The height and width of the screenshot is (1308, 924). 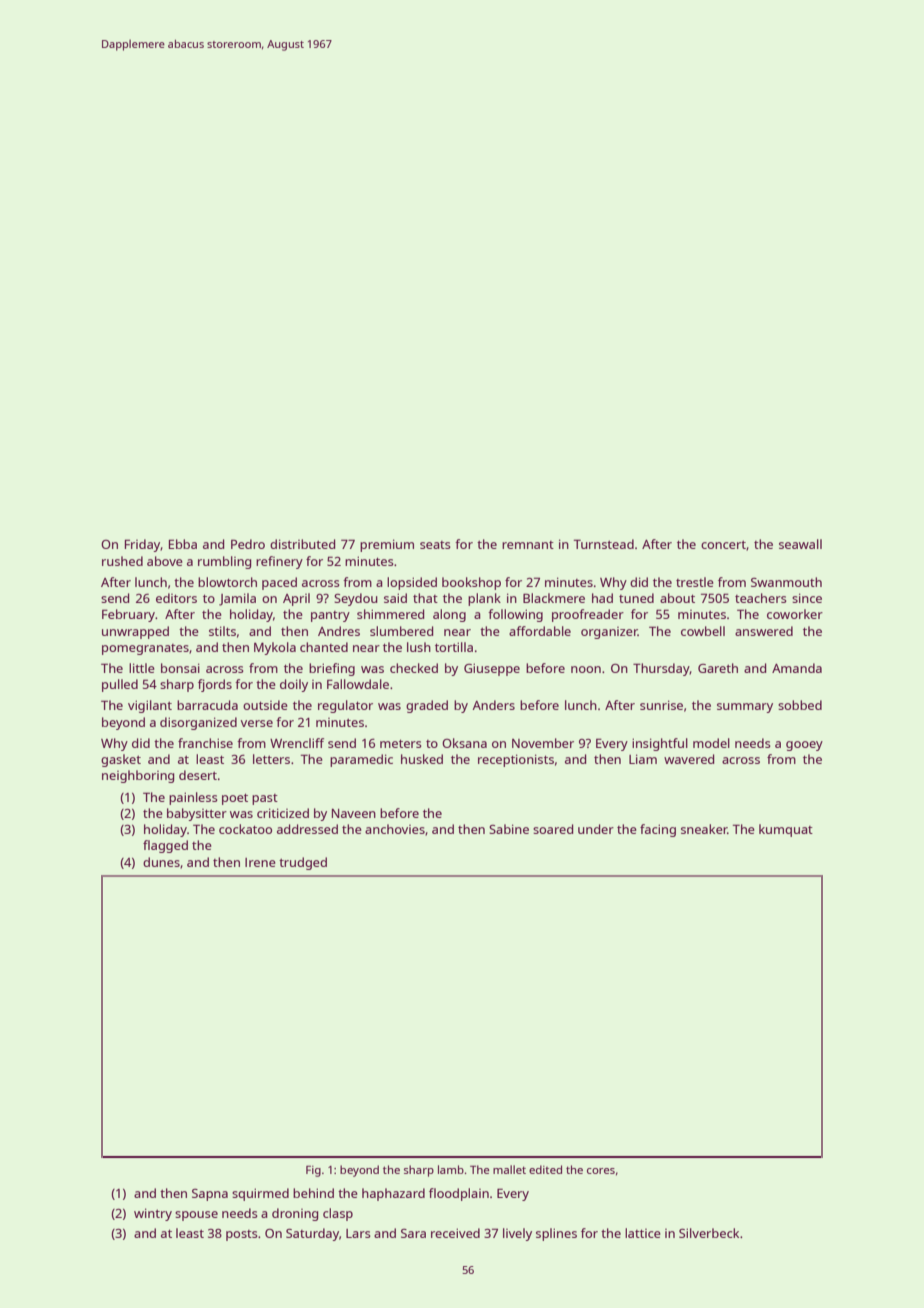 What do you see at coordinates (604, 544) in the screenshot?
I see `Turnstead` at bounding box center [604, 544].
